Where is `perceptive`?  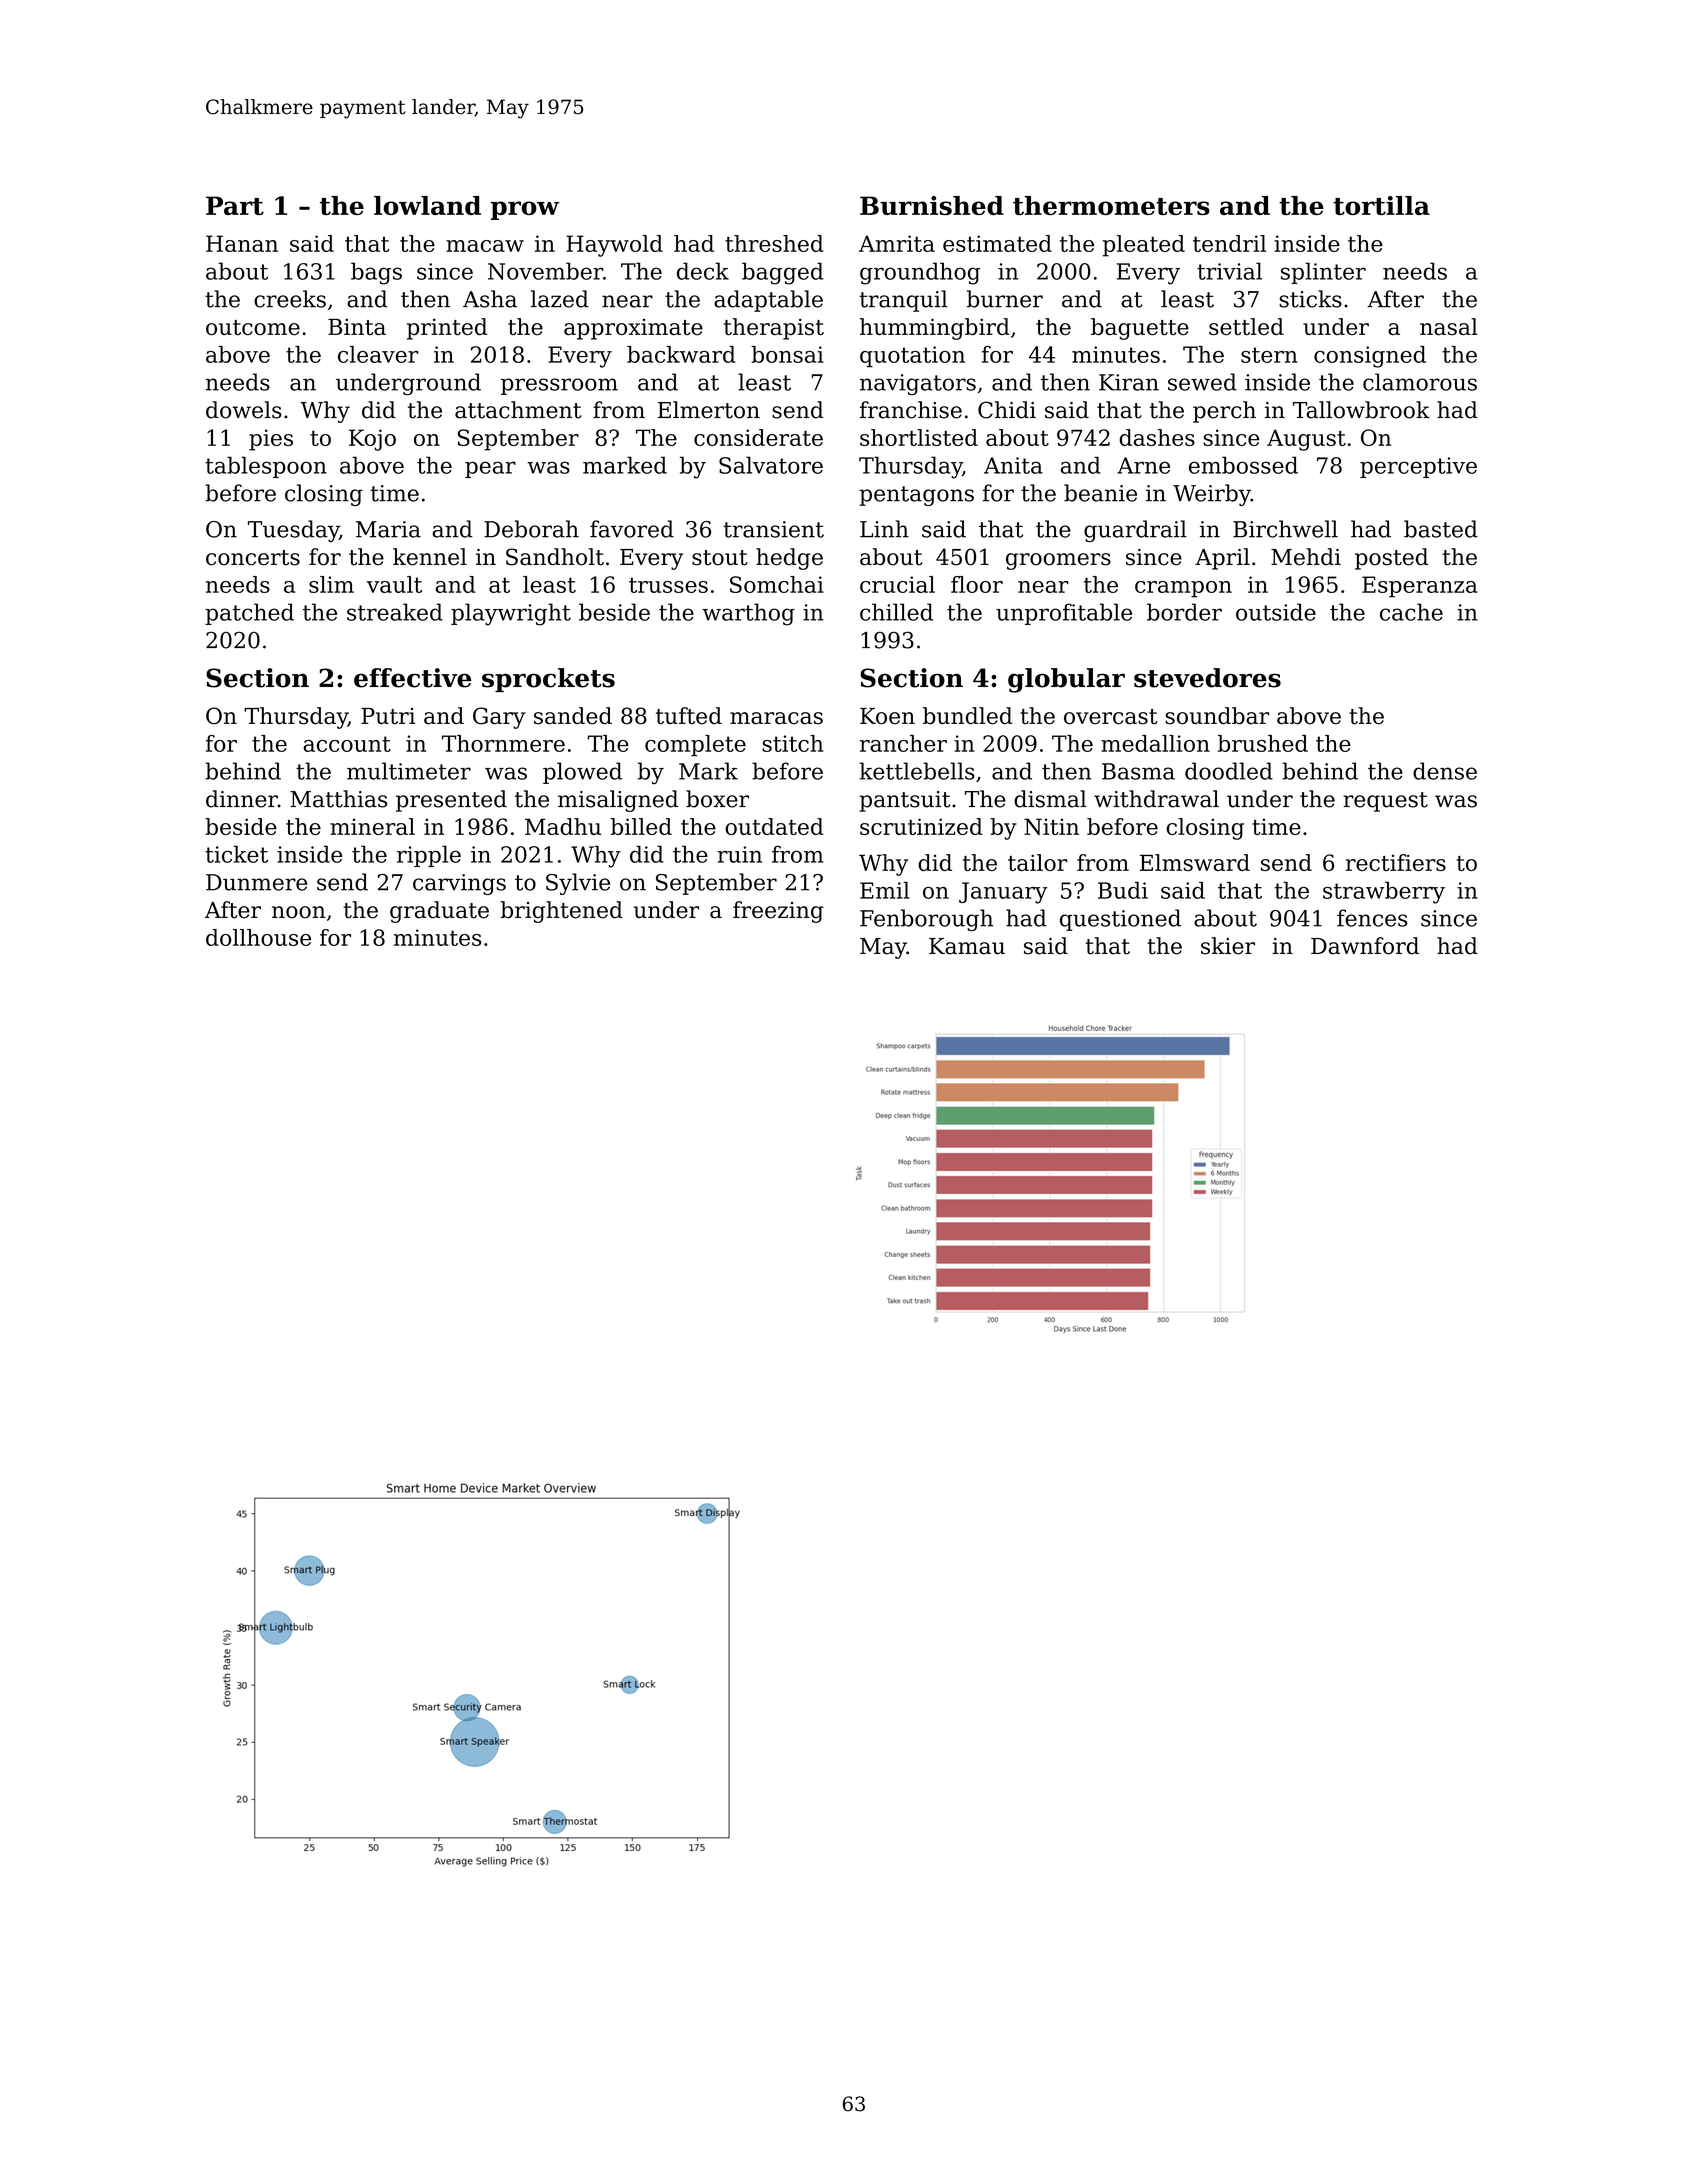
perceptive is located at coordinates (1418, 467).
